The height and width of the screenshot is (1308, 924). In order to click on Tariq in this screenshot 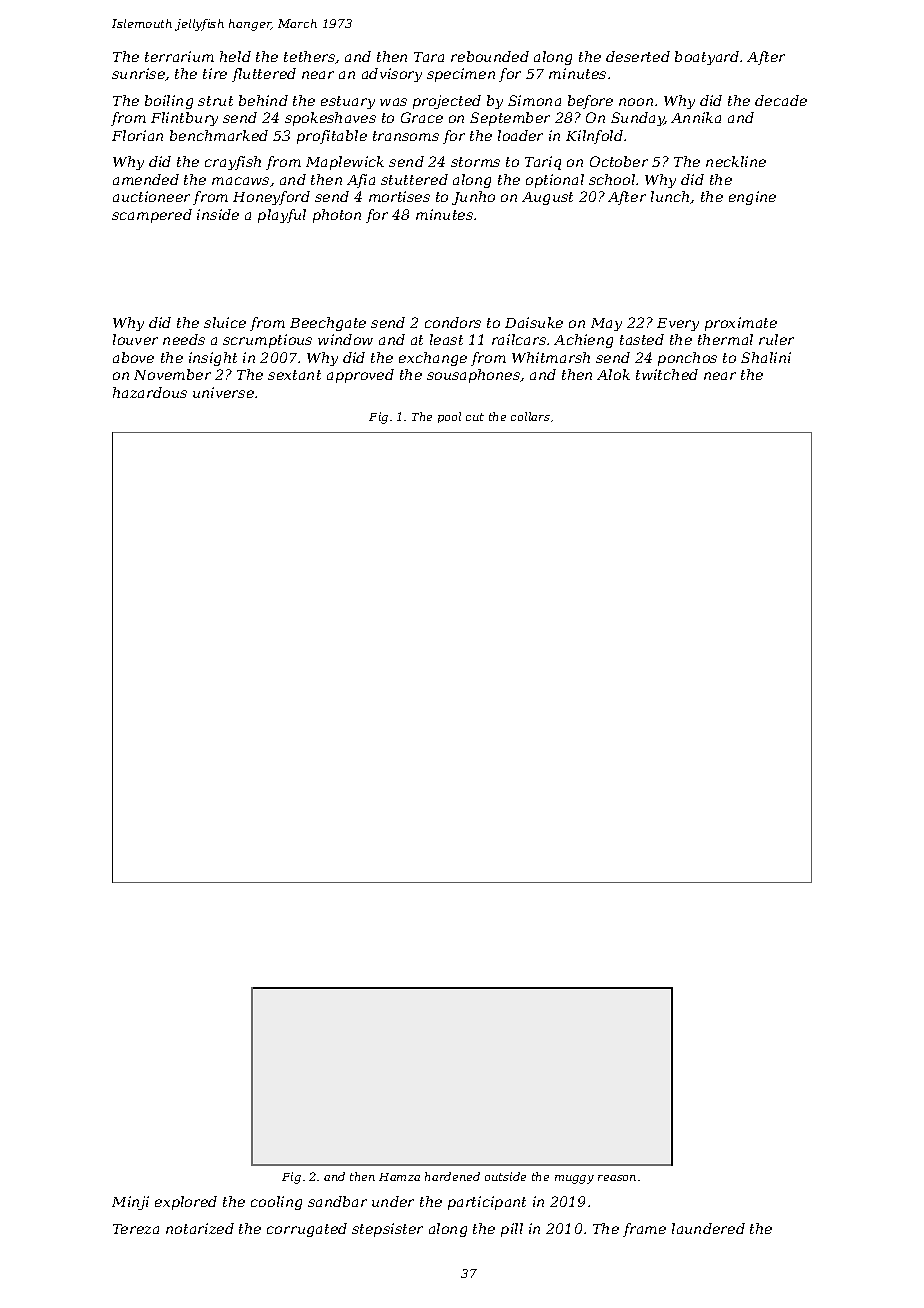, I will do `click(543, 163)`.
